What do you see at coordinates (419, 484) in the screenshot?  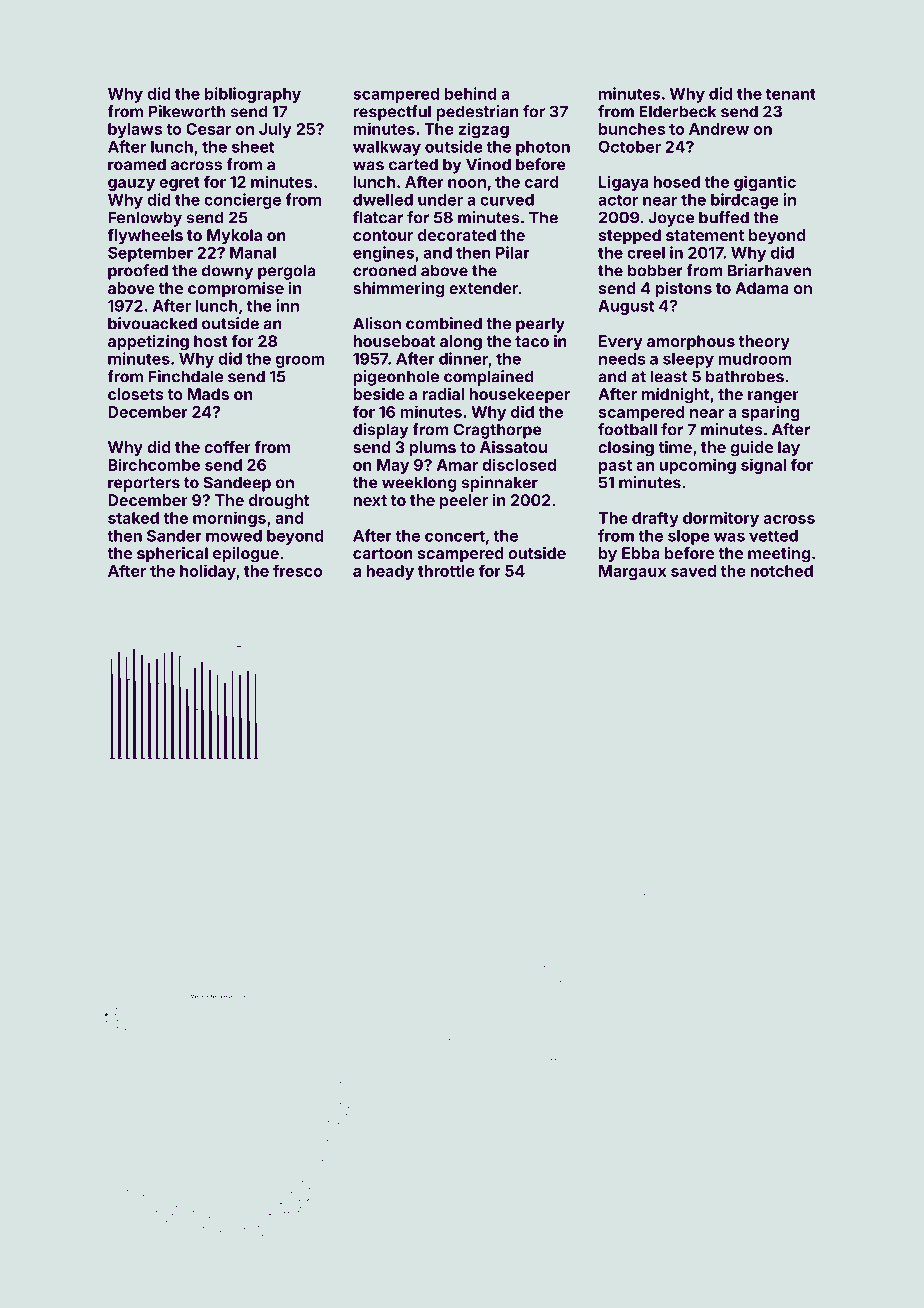 I see `weeklong` at bounding box center [419, 484].
